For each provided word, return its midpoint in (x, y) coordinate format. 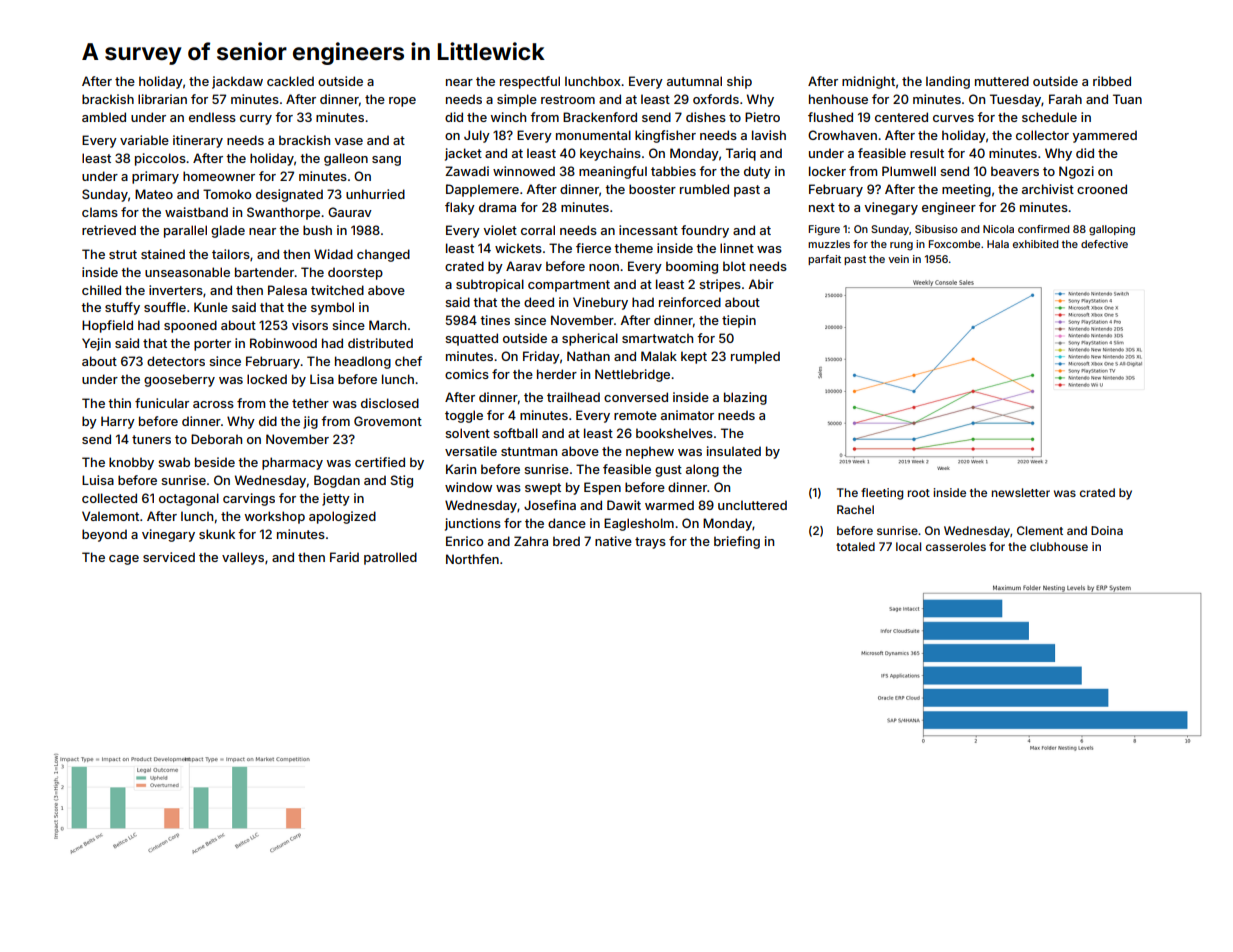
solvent (467, 433)
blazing (745, 398)
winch (508, 117)
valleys (243, 558)
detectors (176, 361)
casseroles (956, 546)
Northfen (472, 559)
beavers (1015, 171)
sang (386, 161)
